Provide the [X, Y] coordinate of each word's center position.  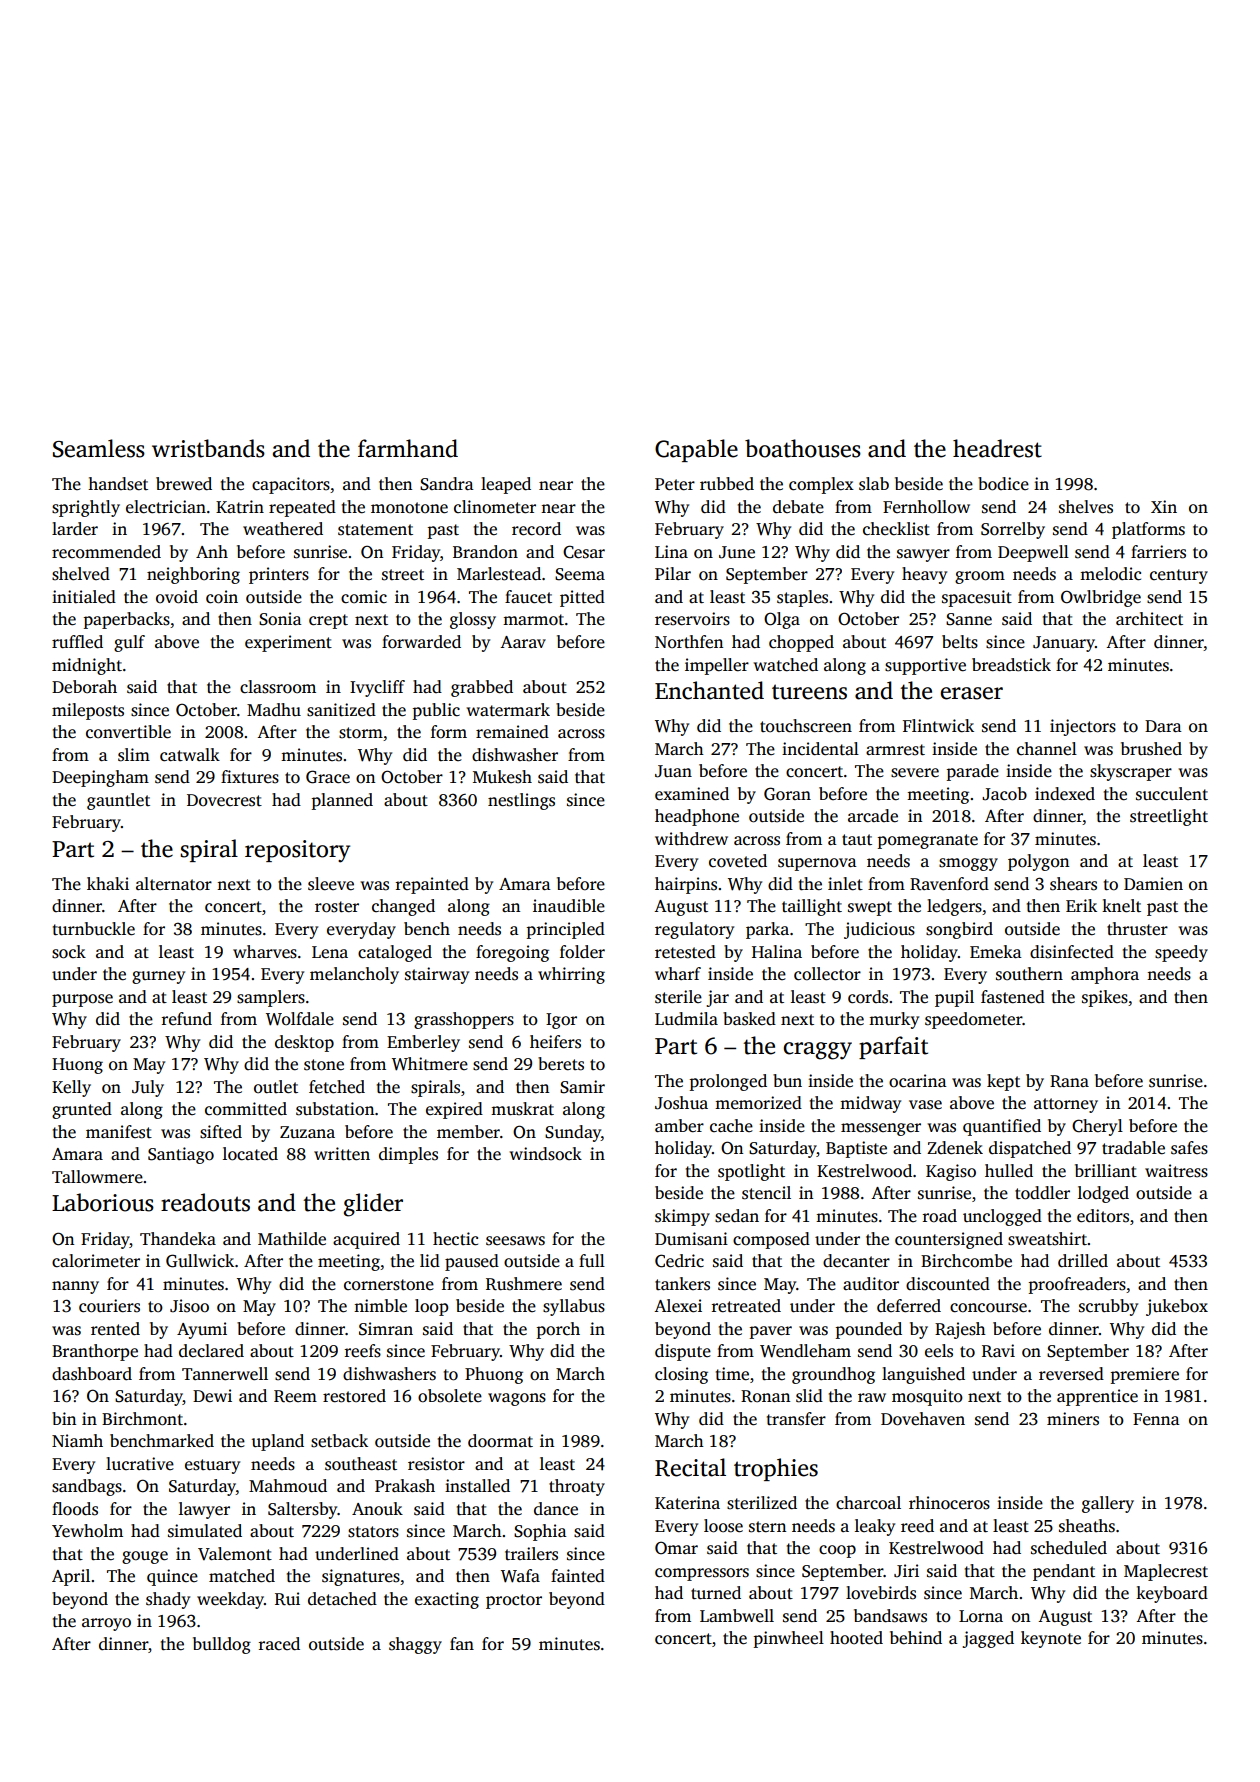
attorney [1066, 1105]
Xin [1164, 506]
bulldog [222, 1645]
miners [1073, 1419]
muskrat [522, 1109]
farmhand [408, 448]
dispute [683, 1352]
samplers [271, 998]
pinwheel [789, 1639]
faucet [528, 597]
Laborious [103, 1202]
